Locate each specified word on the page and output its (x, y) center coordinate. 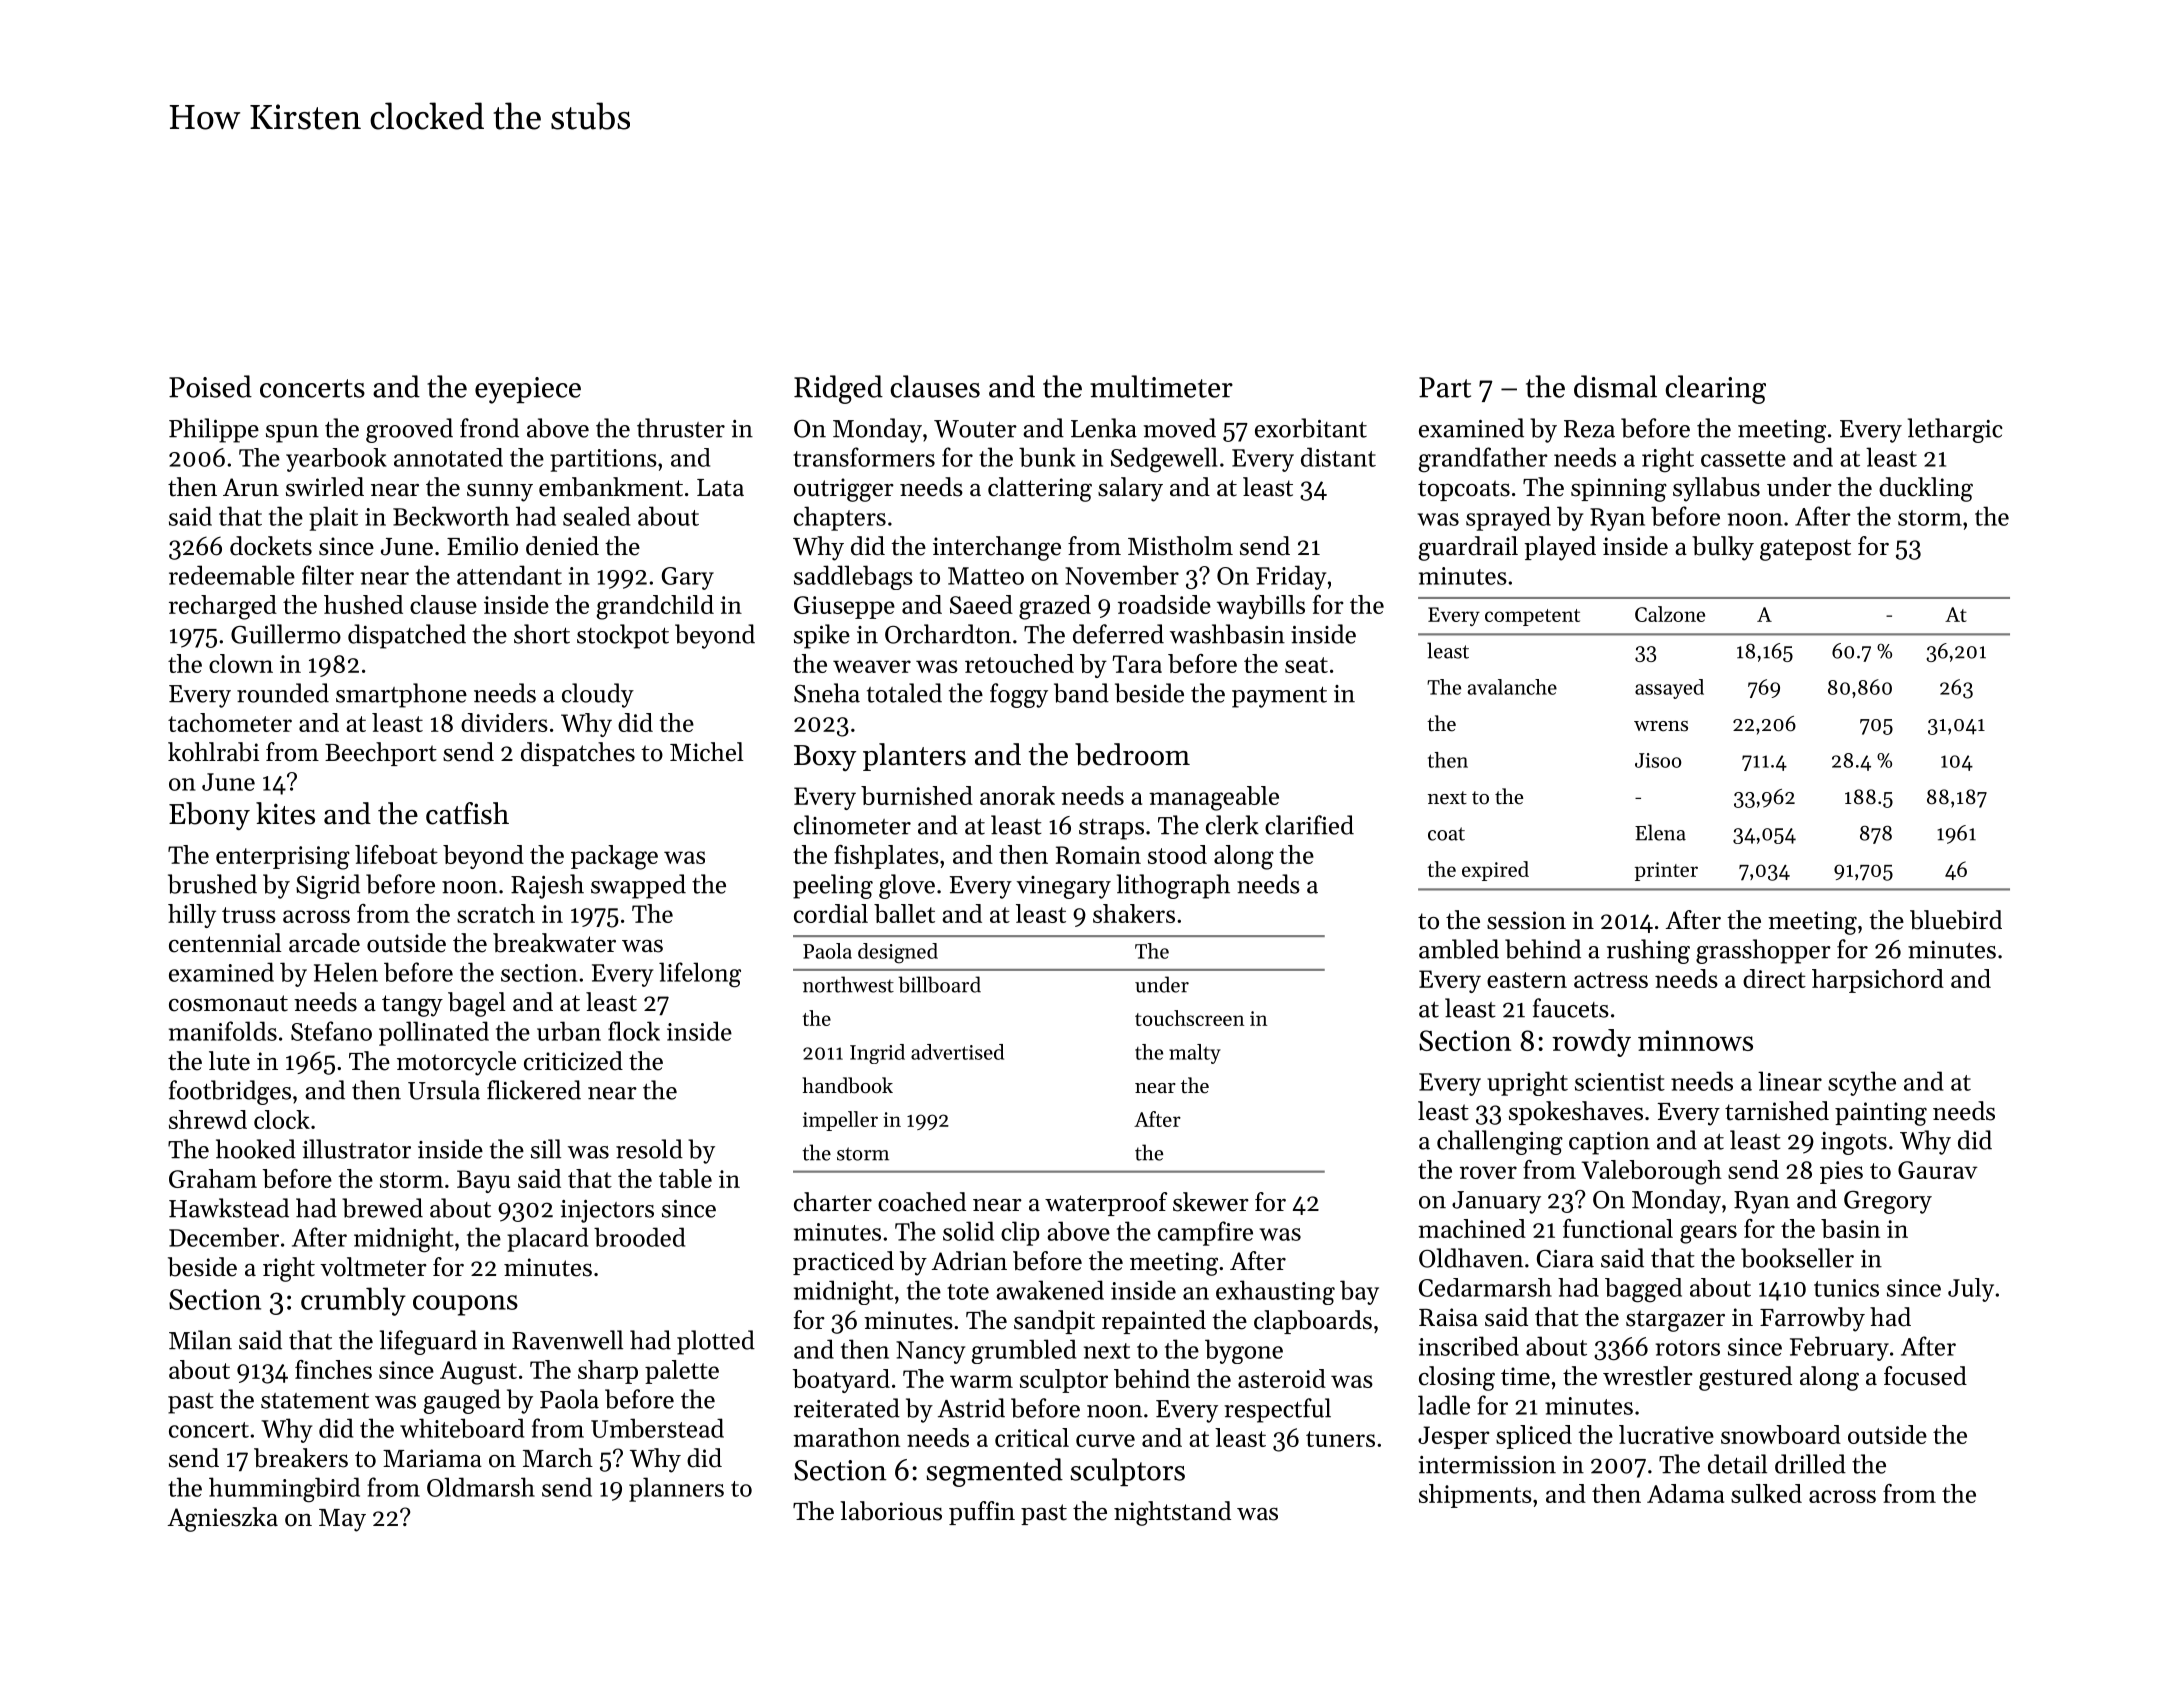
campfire (1205, 1233)
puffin (982, 1513)
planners (676, 1489)
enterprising (283, 858)
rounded (283, 693)
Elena (1660, 832)
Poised (210, 386)
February (1839, 1348)
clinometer (852, 825)
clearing (1715, 389)
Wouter (975, 429)
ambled (1459, 949)
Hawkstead (229, 1208)
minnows (1695, 1040)
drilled (1810, 1464)
